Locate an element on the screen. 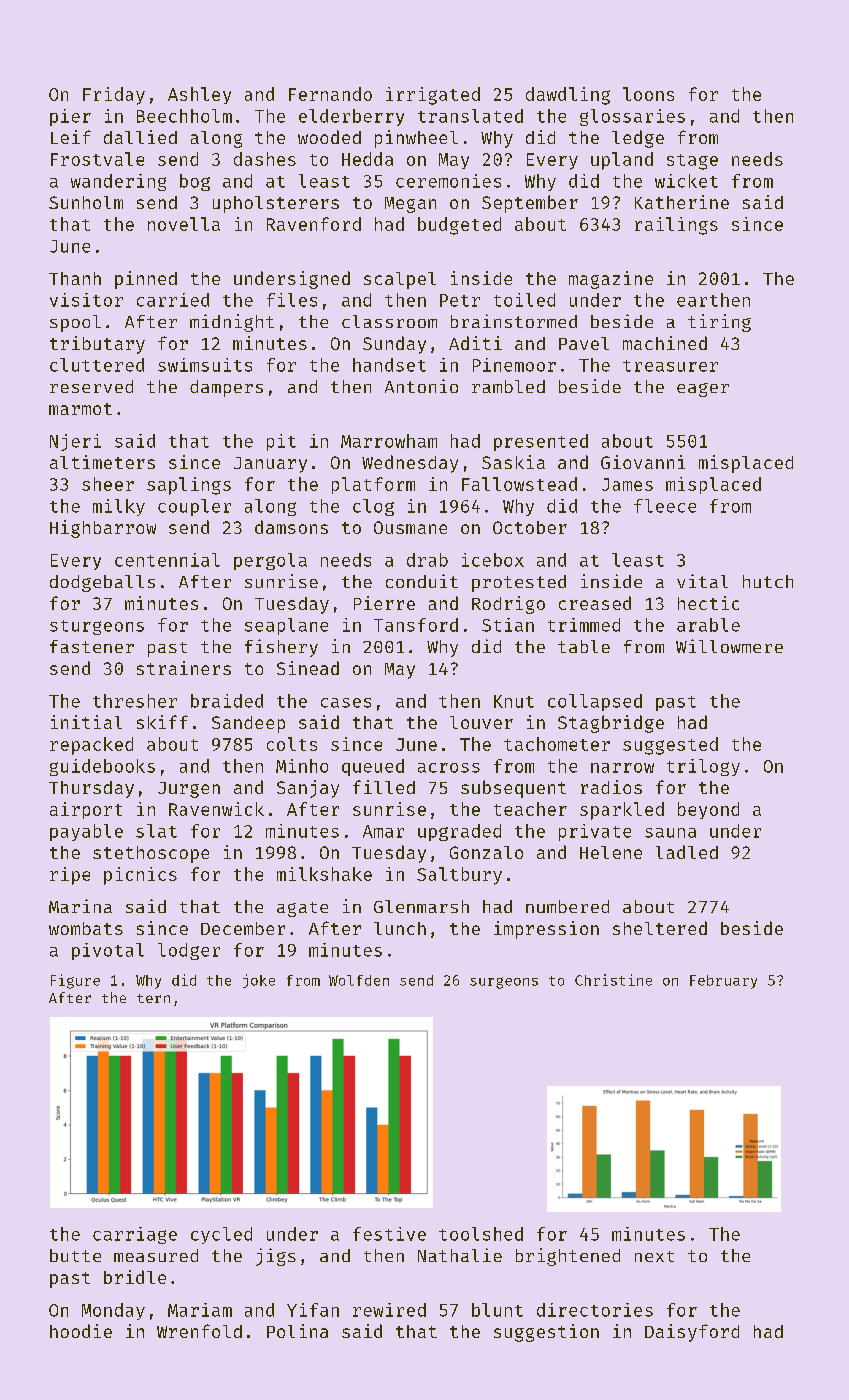 Image resolution: width=849 pixels, height=1400 pixels. Wolfden is located at coordinates (359, 980).
